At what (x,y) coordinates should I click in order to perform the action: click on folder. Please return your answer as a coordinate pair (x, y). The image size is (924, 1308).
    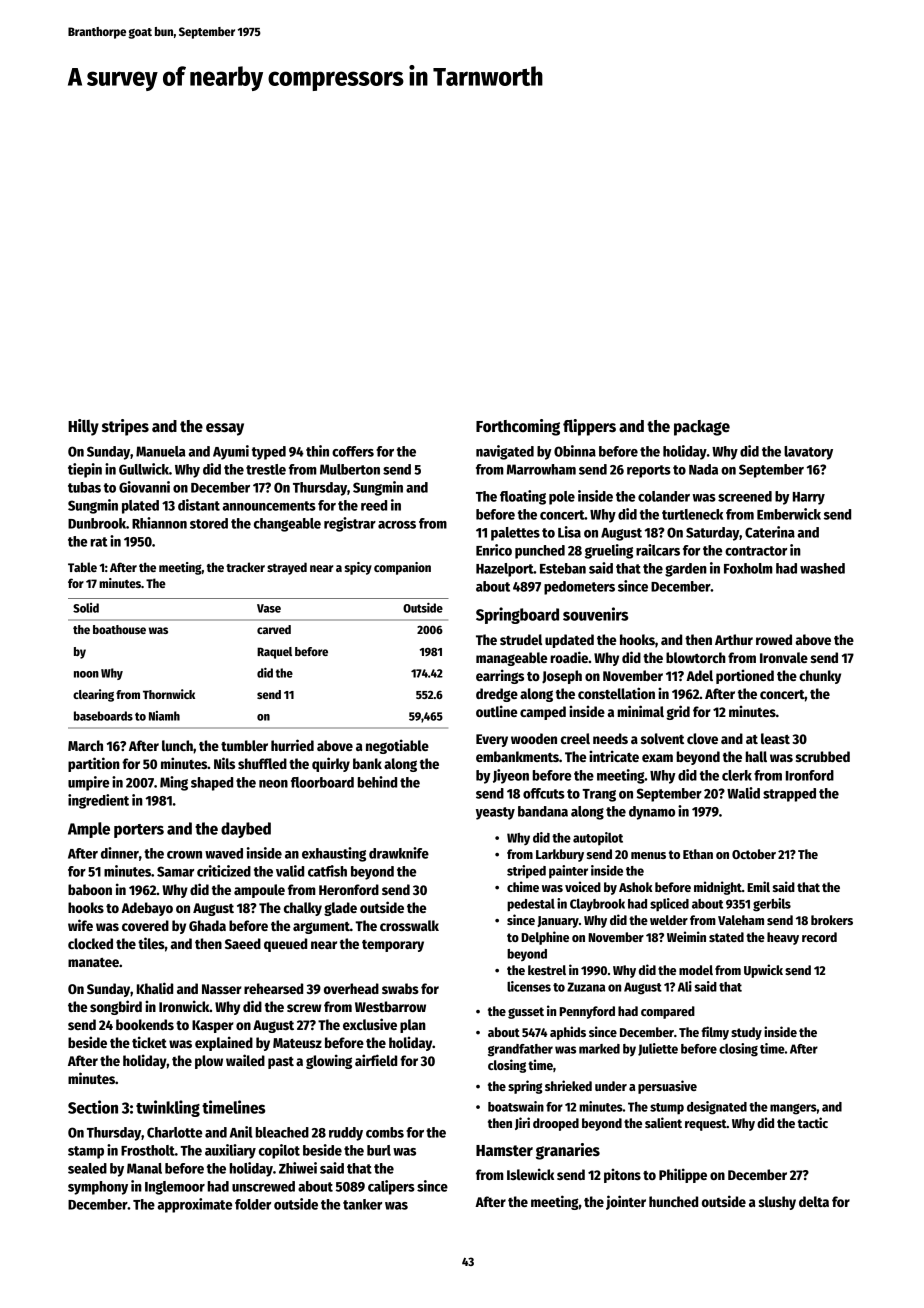
    Looking at the image, I should click on (253, 1204).
